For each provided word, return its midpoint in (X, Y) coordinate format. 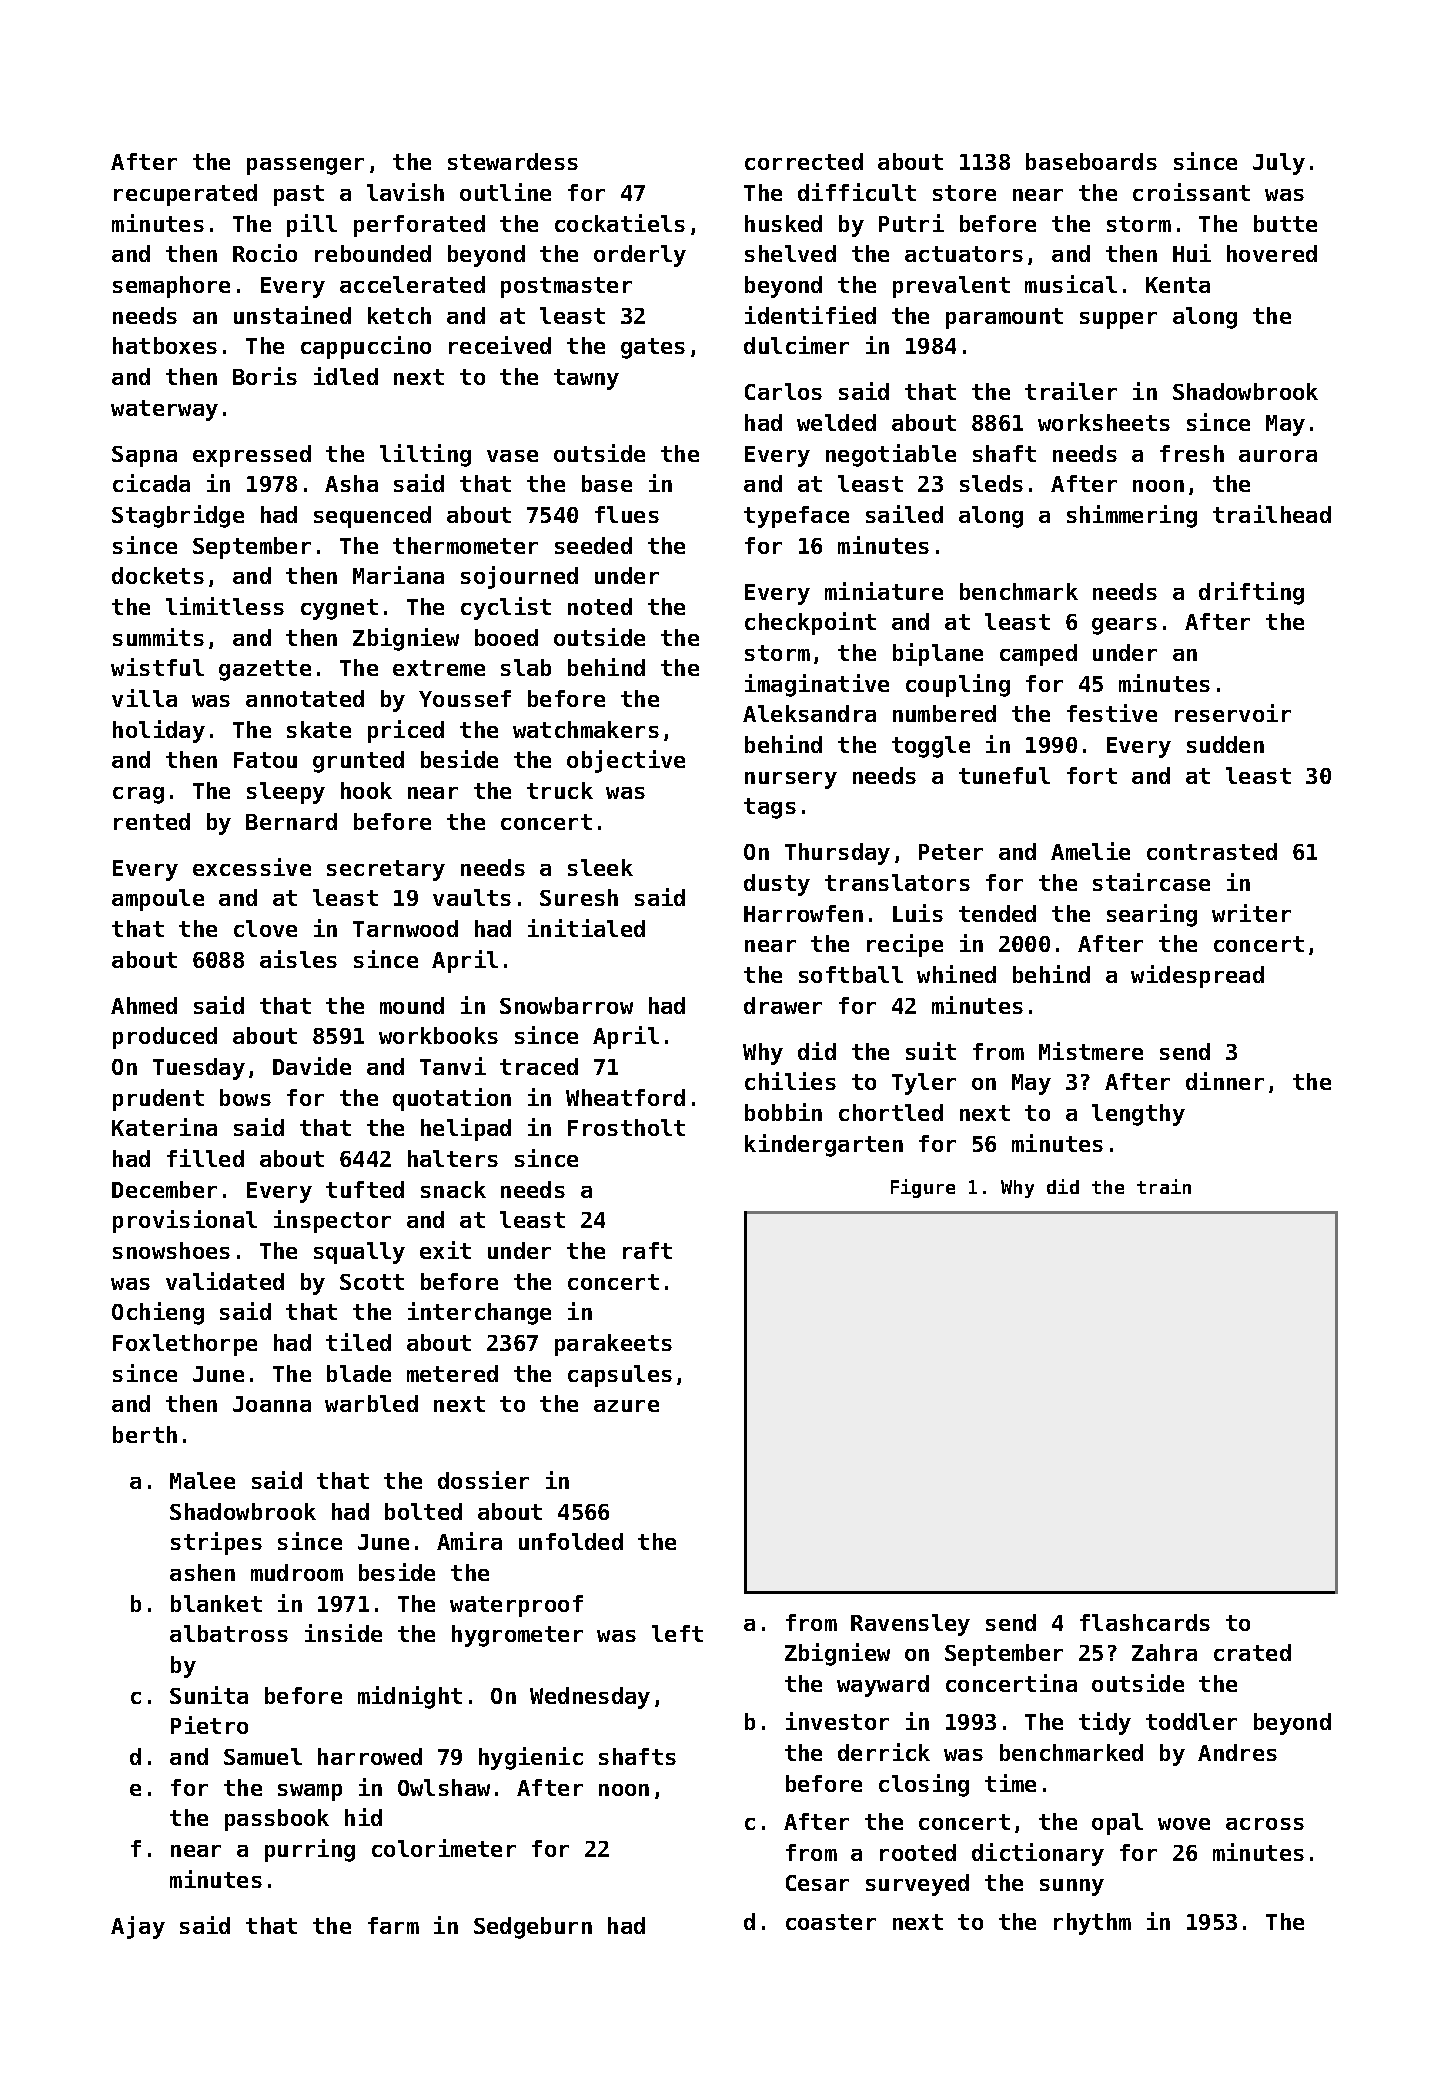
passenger (305, 166)
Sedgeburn (533, 1928)
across (1265, 1824)
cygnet (339, 609)
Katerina (164, 1127)
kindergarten (824, 1145)
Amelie (1090, 851)
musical (1071, 284)
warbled (371, 1403)
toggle (931, 747)
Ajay (138, 1927)
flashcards (1145, 1622)
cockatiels (620, 223)
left (677, 1633)
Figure (923, 1188)
